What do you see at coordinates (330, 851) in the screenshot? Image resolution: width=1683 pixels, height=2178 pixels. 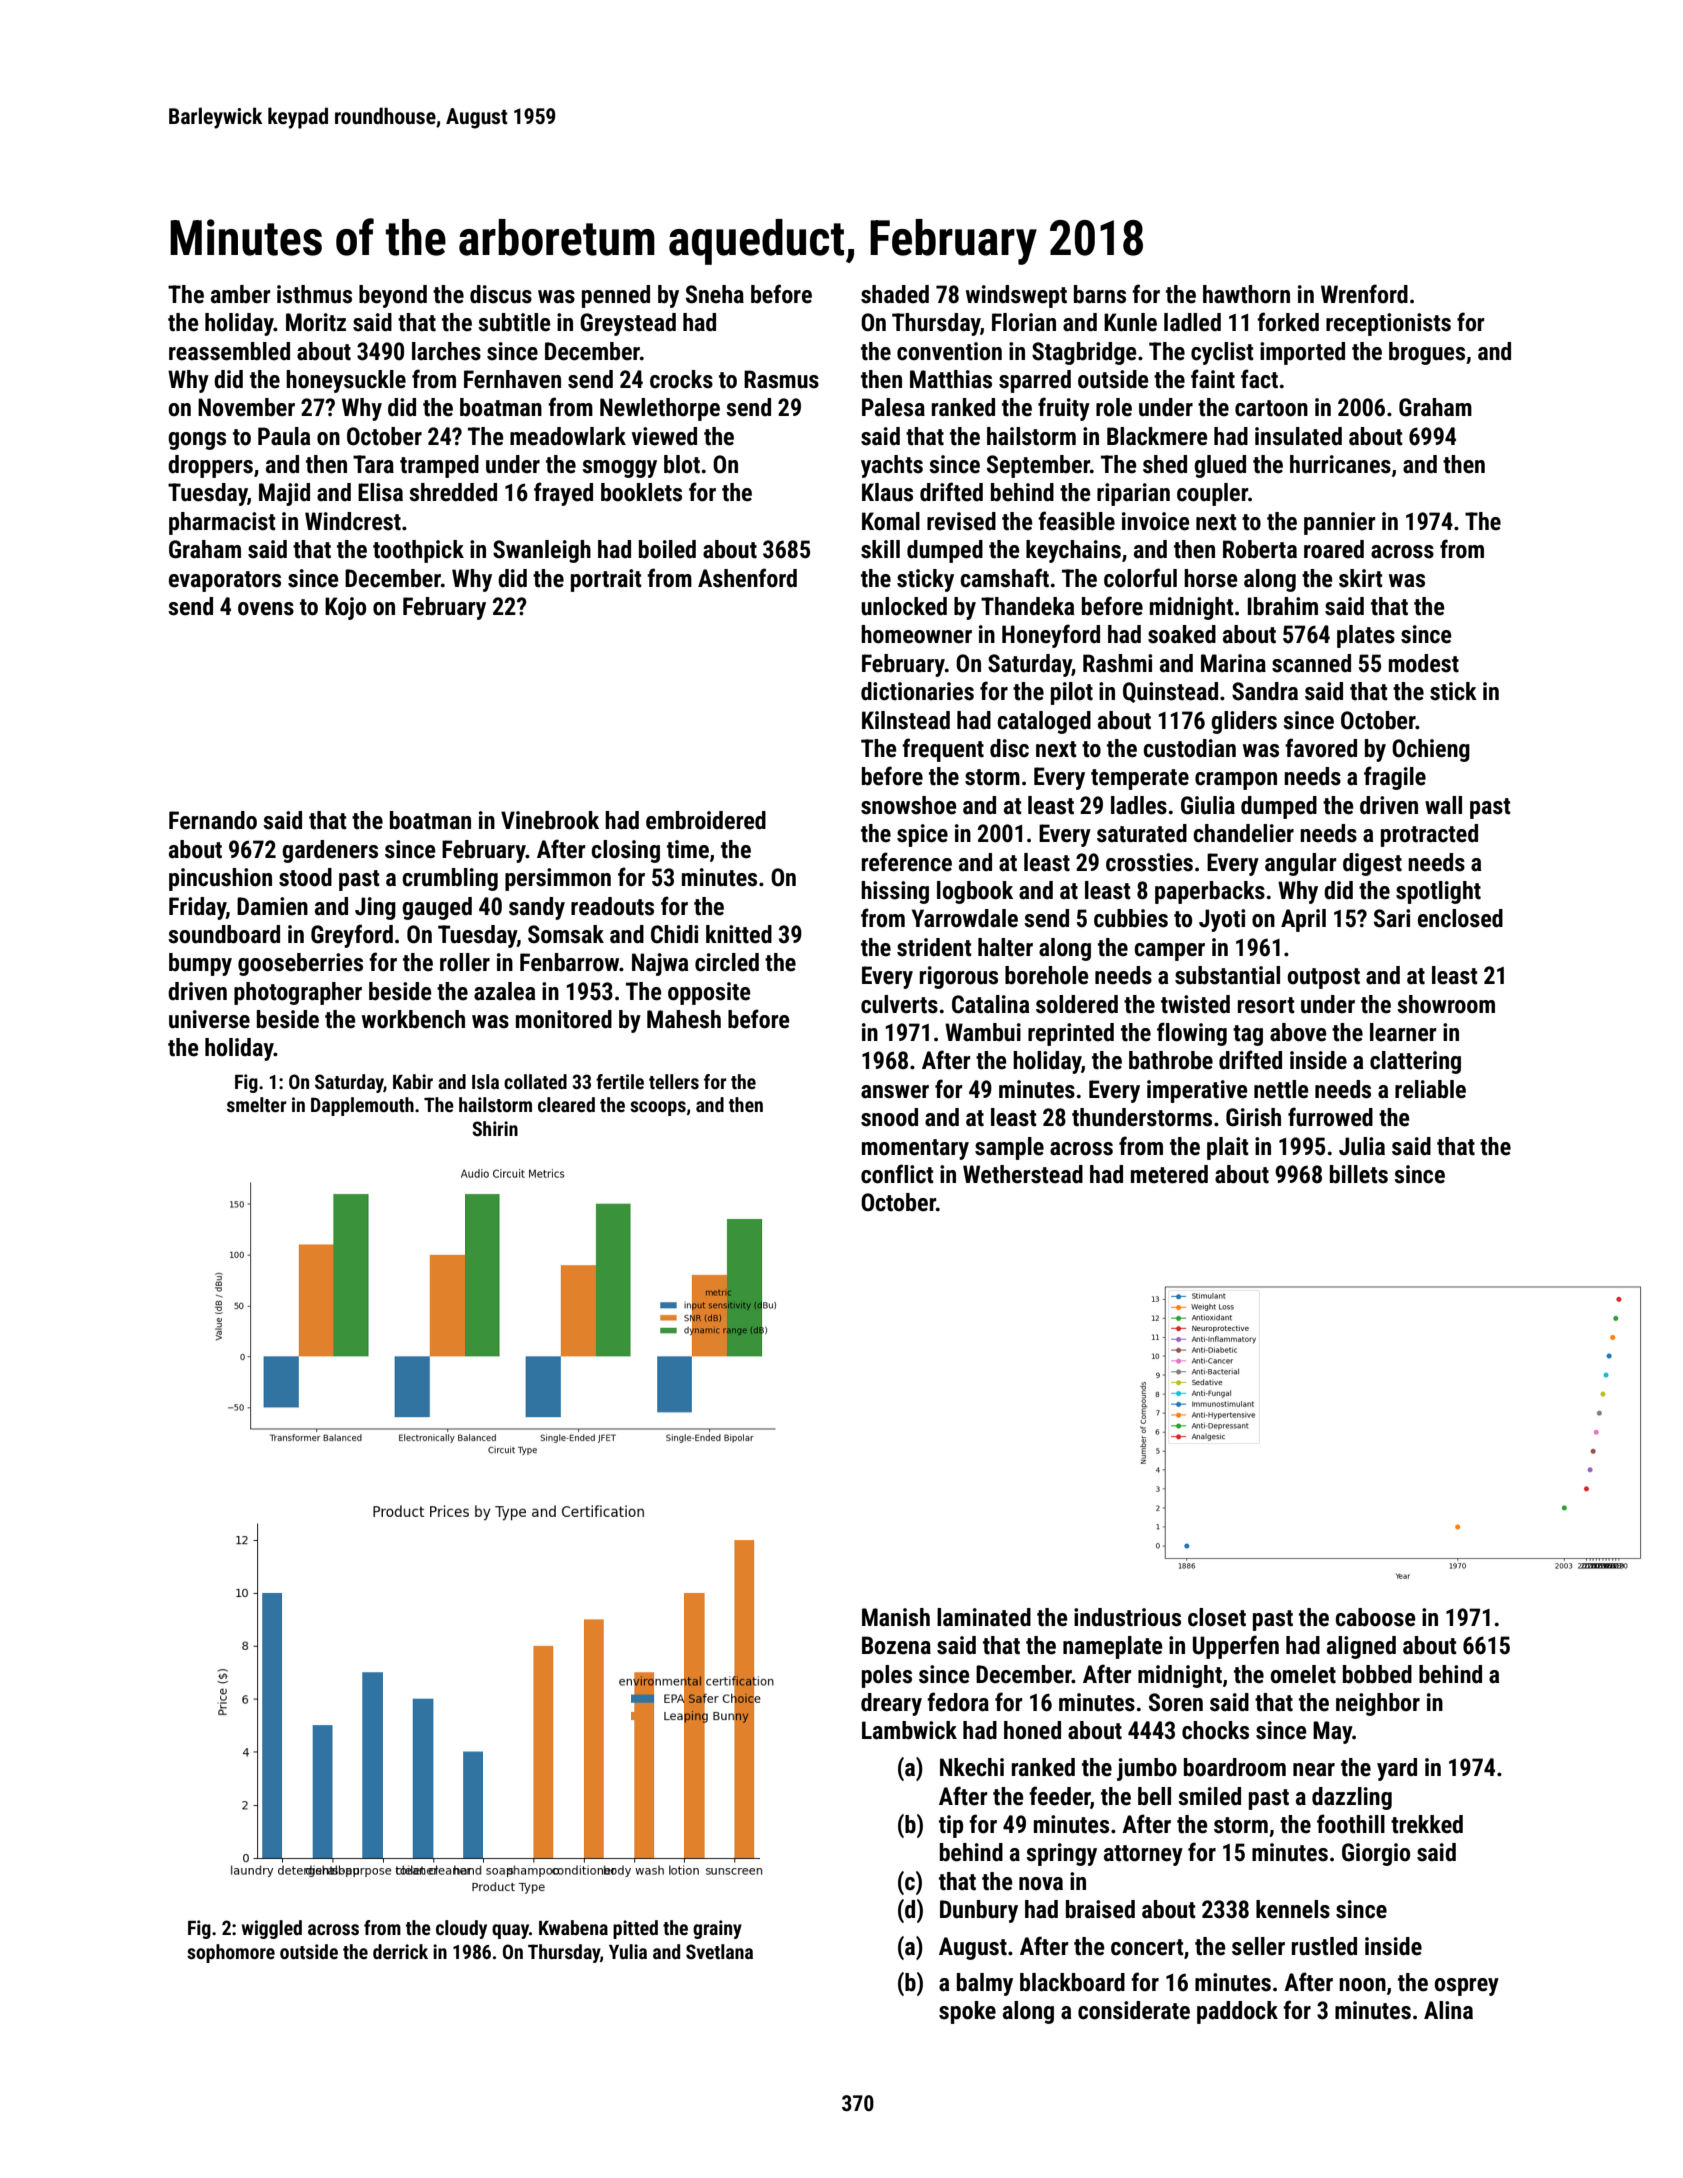 I see `gardeners` at bounding box center [330, 851].
